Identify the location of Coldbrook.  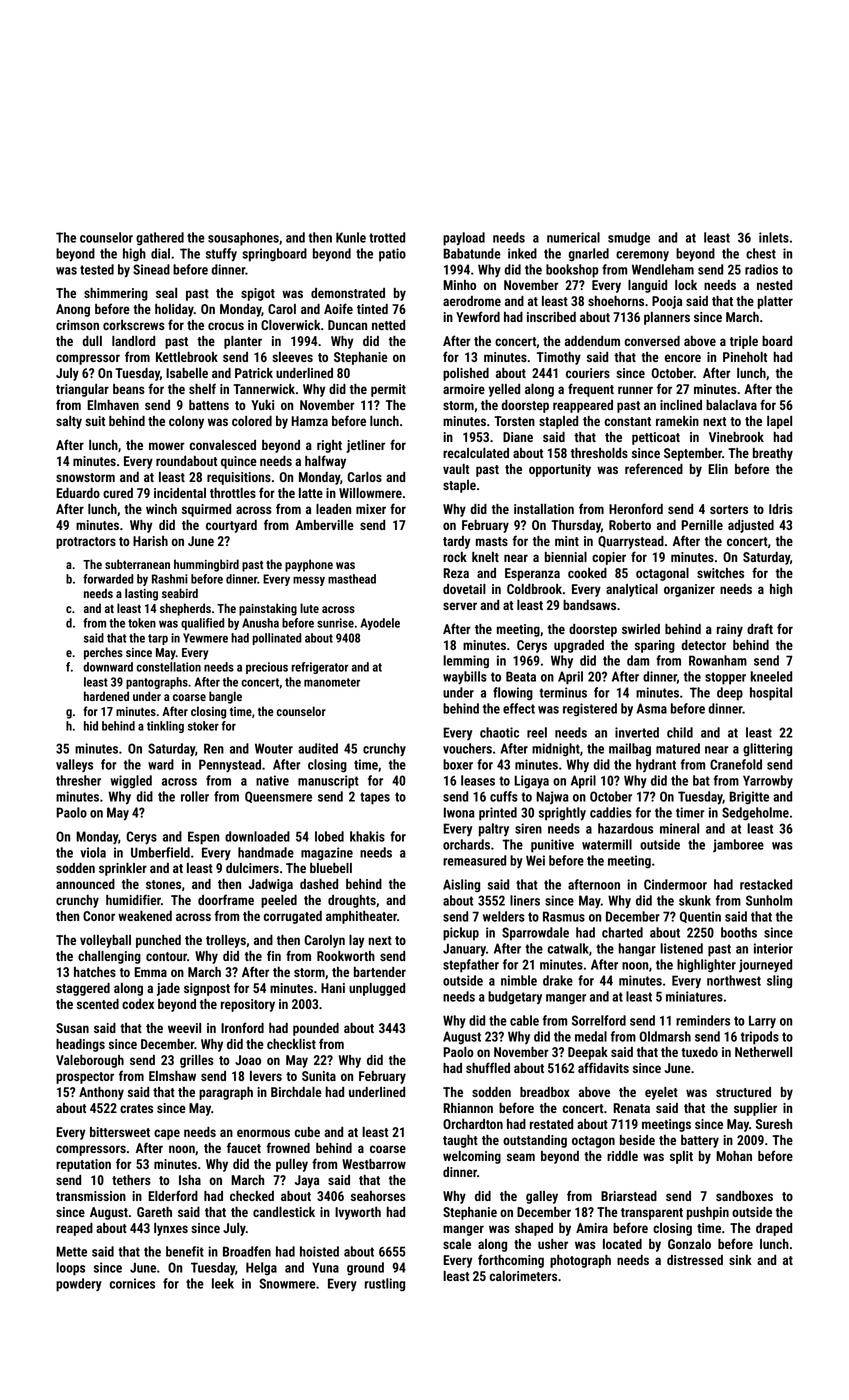
(534, 589).
